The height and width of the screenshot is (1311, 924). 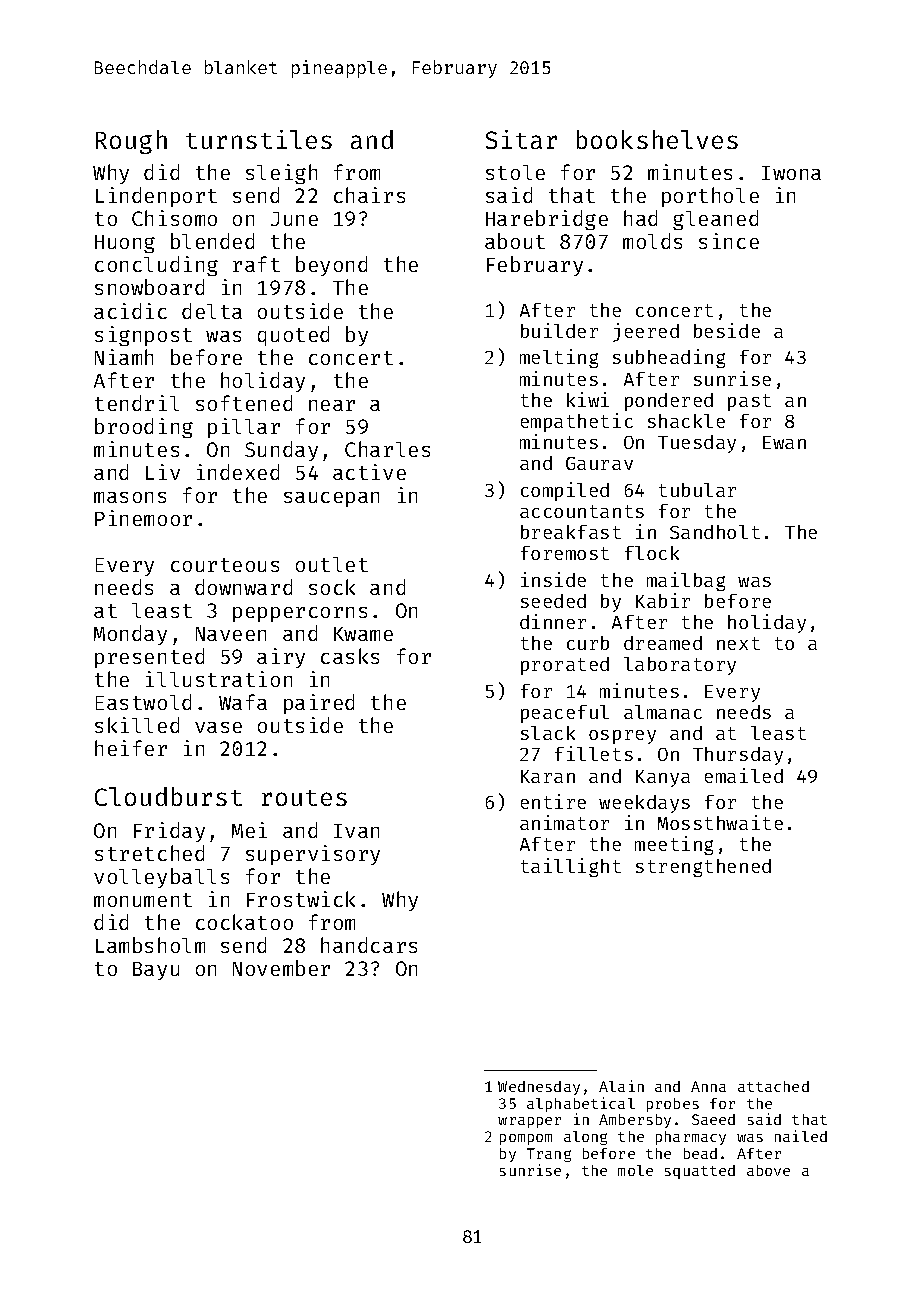 What do you see at coordinates (131, 748) in the screenshot?
I see `heifer` at bounding box center [131, 748].
